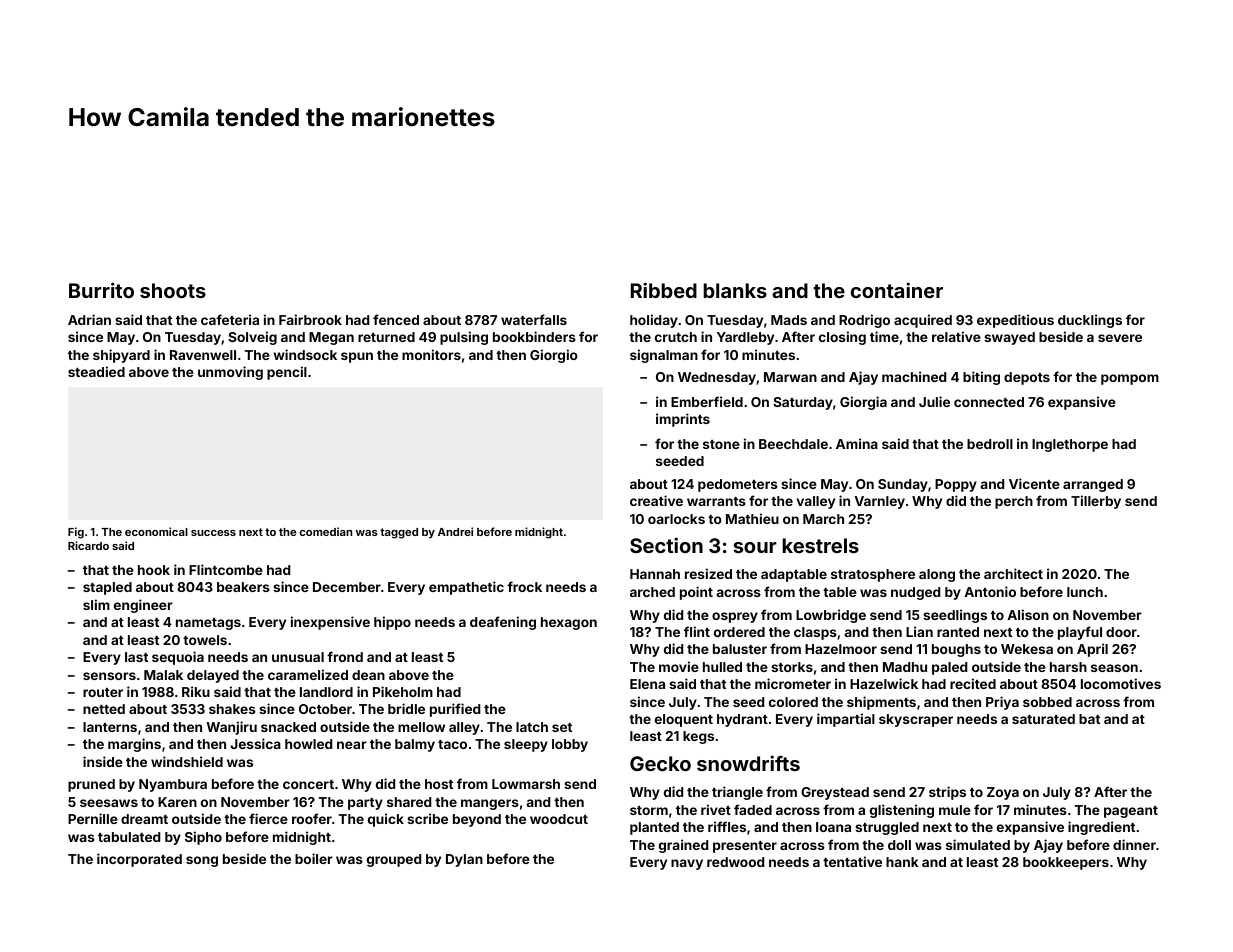 The height and width of the image is (952, 1233). I want to click on pencil, so click(287, 373).
